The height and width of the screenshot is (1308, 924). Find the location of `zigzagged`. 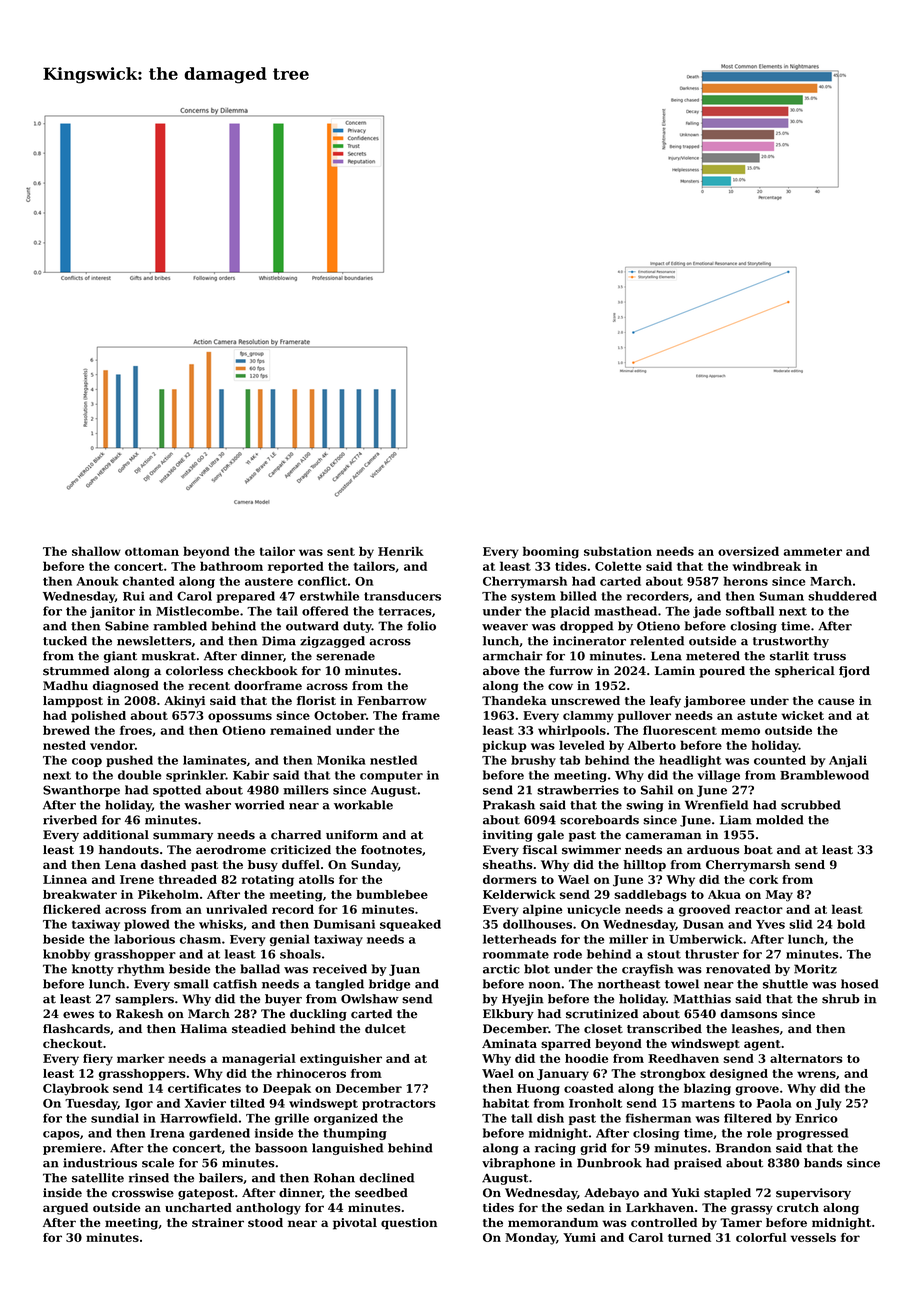

zigzagged is located at coordinates (332, 642).
